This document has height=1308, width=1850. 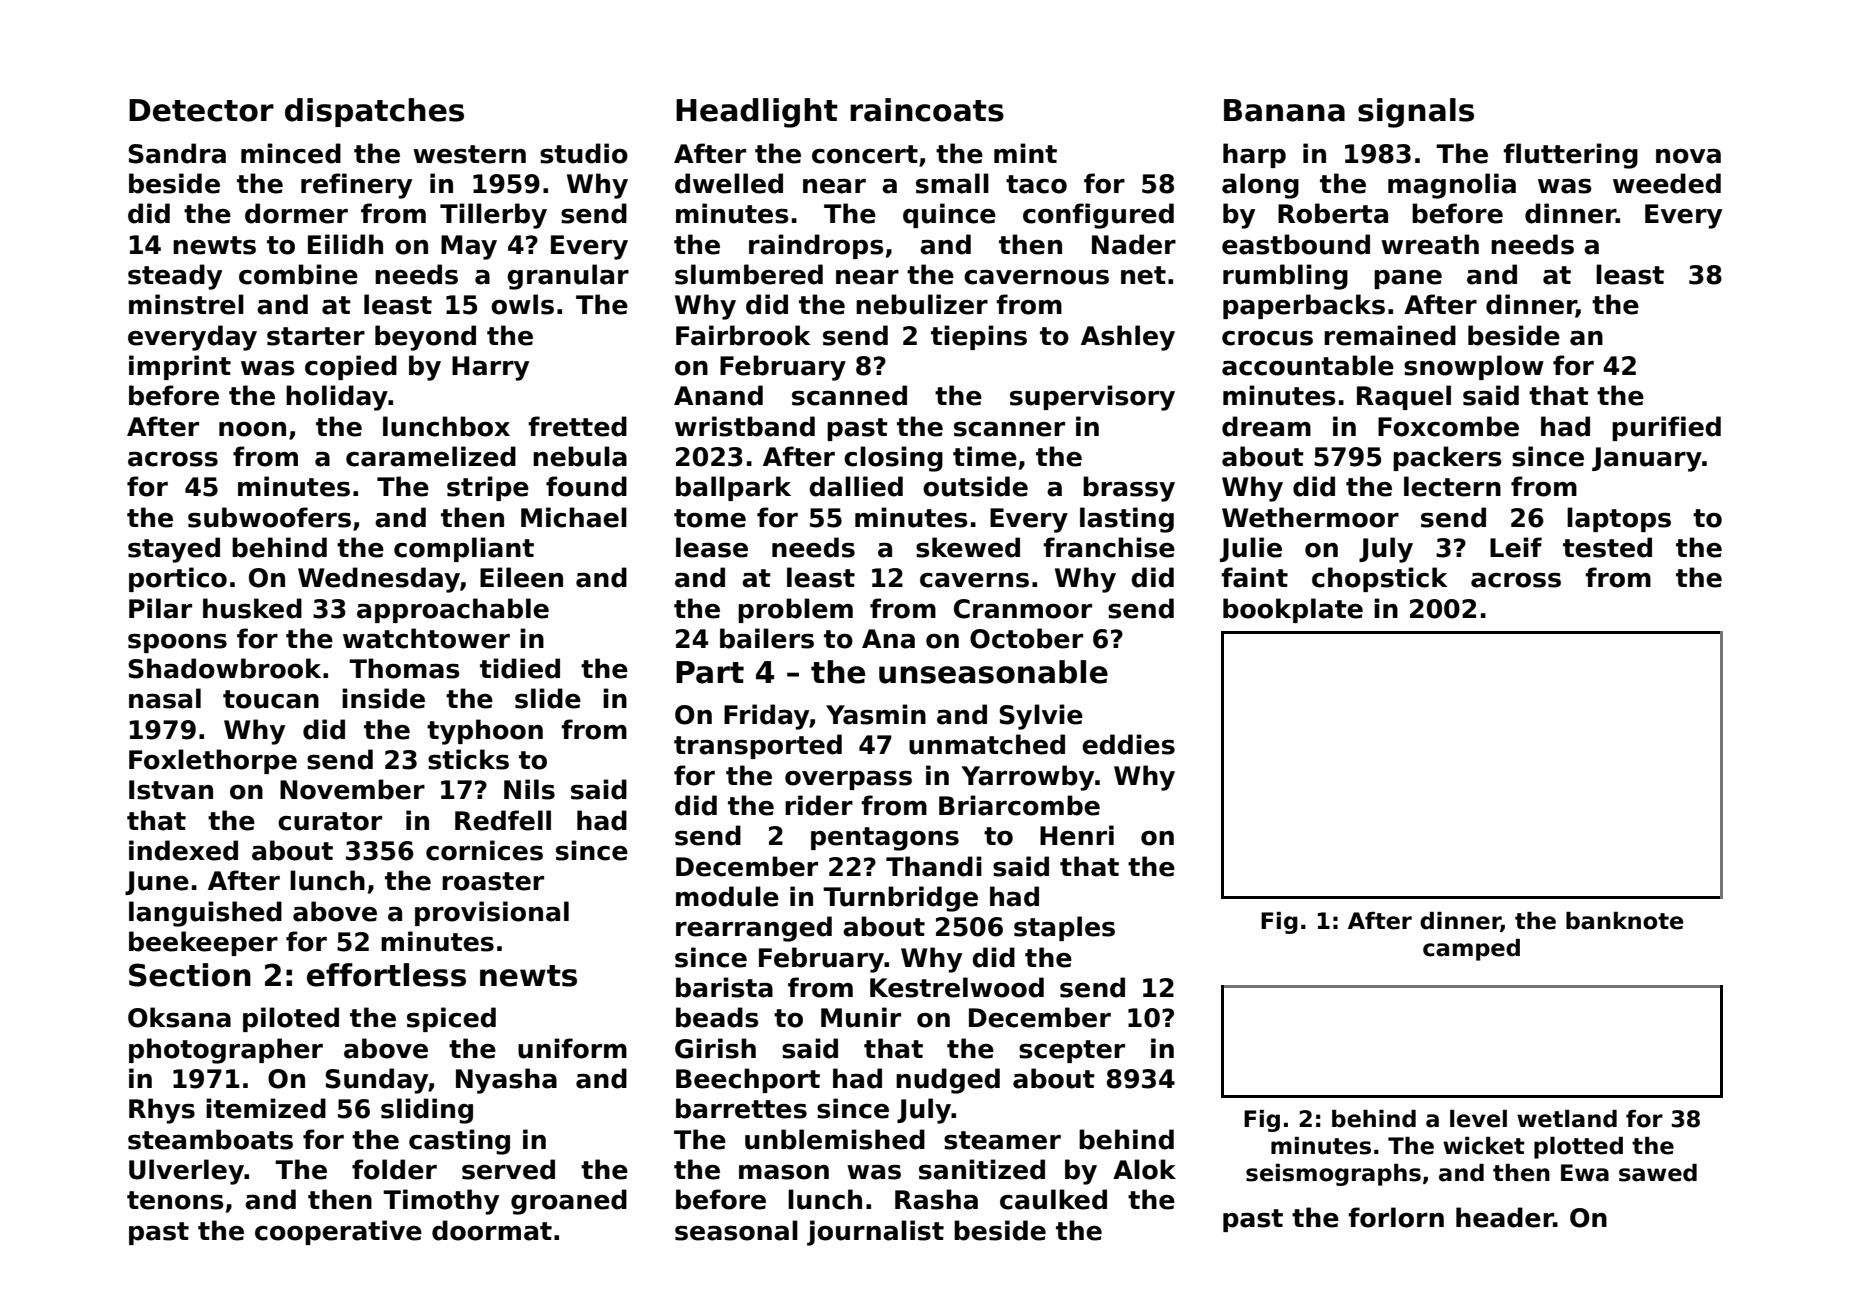 What do you see at coordinates (875, 1233) in the document?
I see `journalist` at bounding box center [875, 1233].
